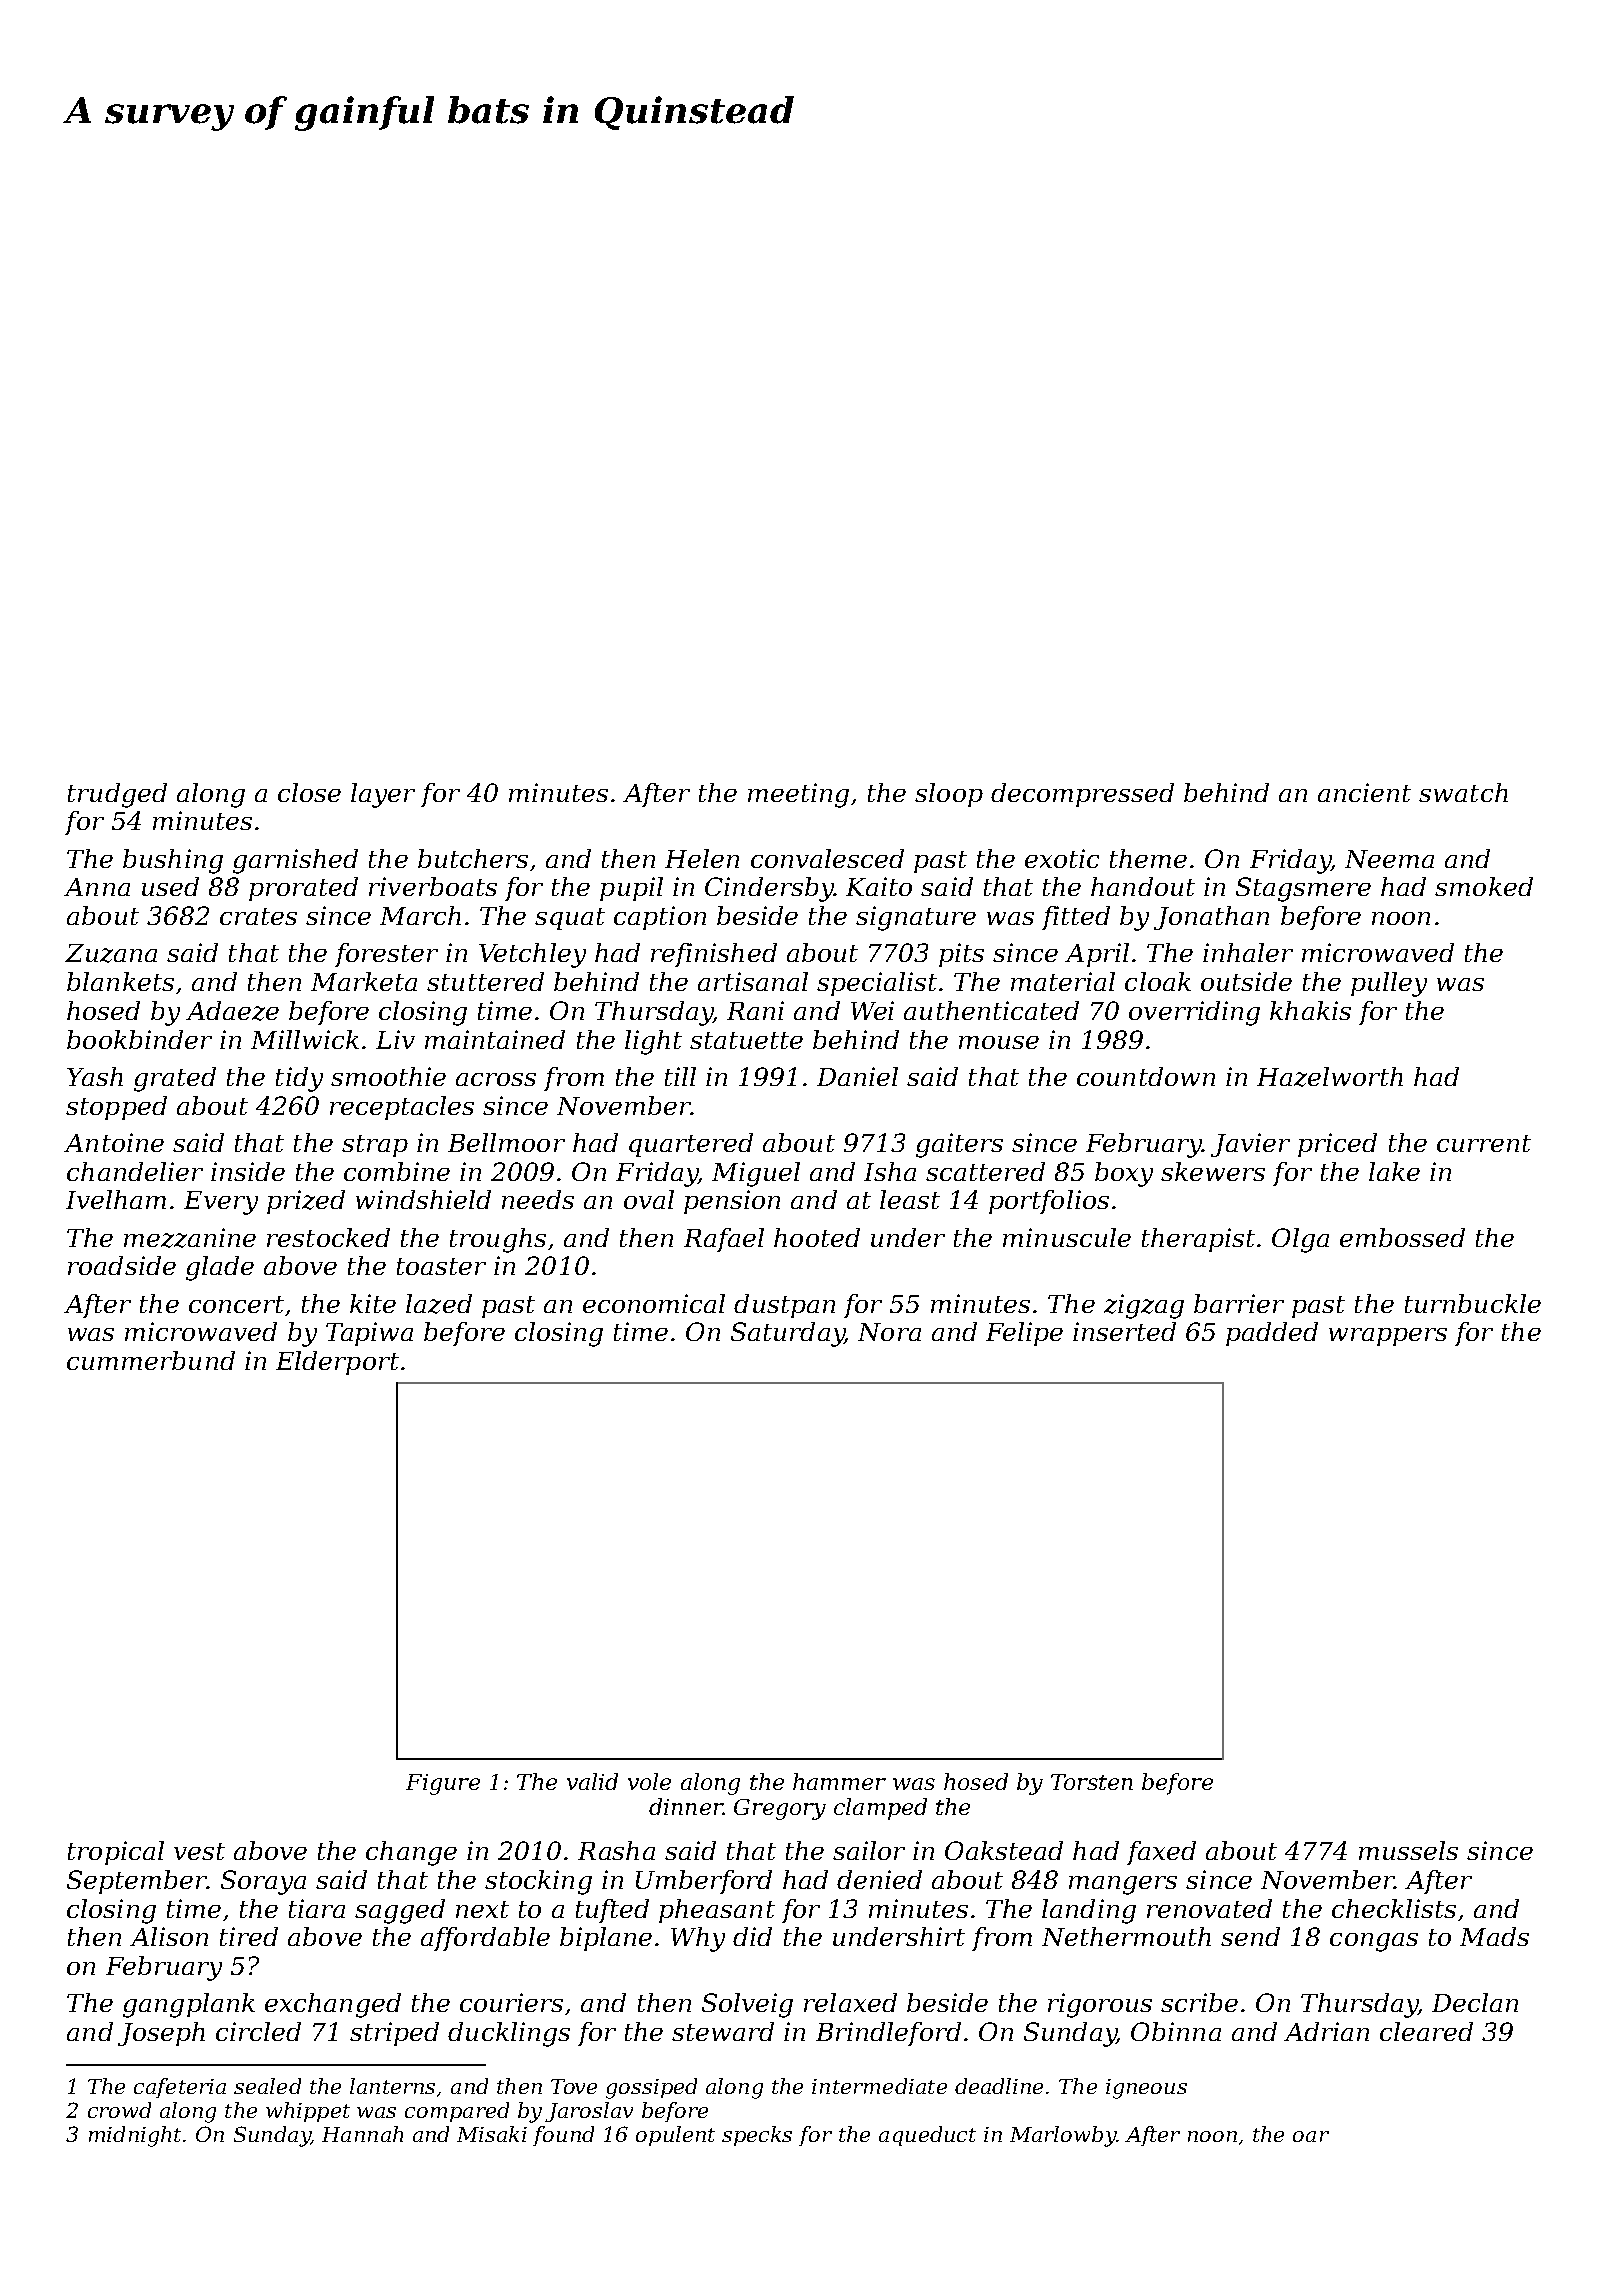 This screenshot has height=2292, width=1620. What do you see at coordinates (236, 1304) in the screenshot?
I see `concert` at bounding box center [236, 1304].
